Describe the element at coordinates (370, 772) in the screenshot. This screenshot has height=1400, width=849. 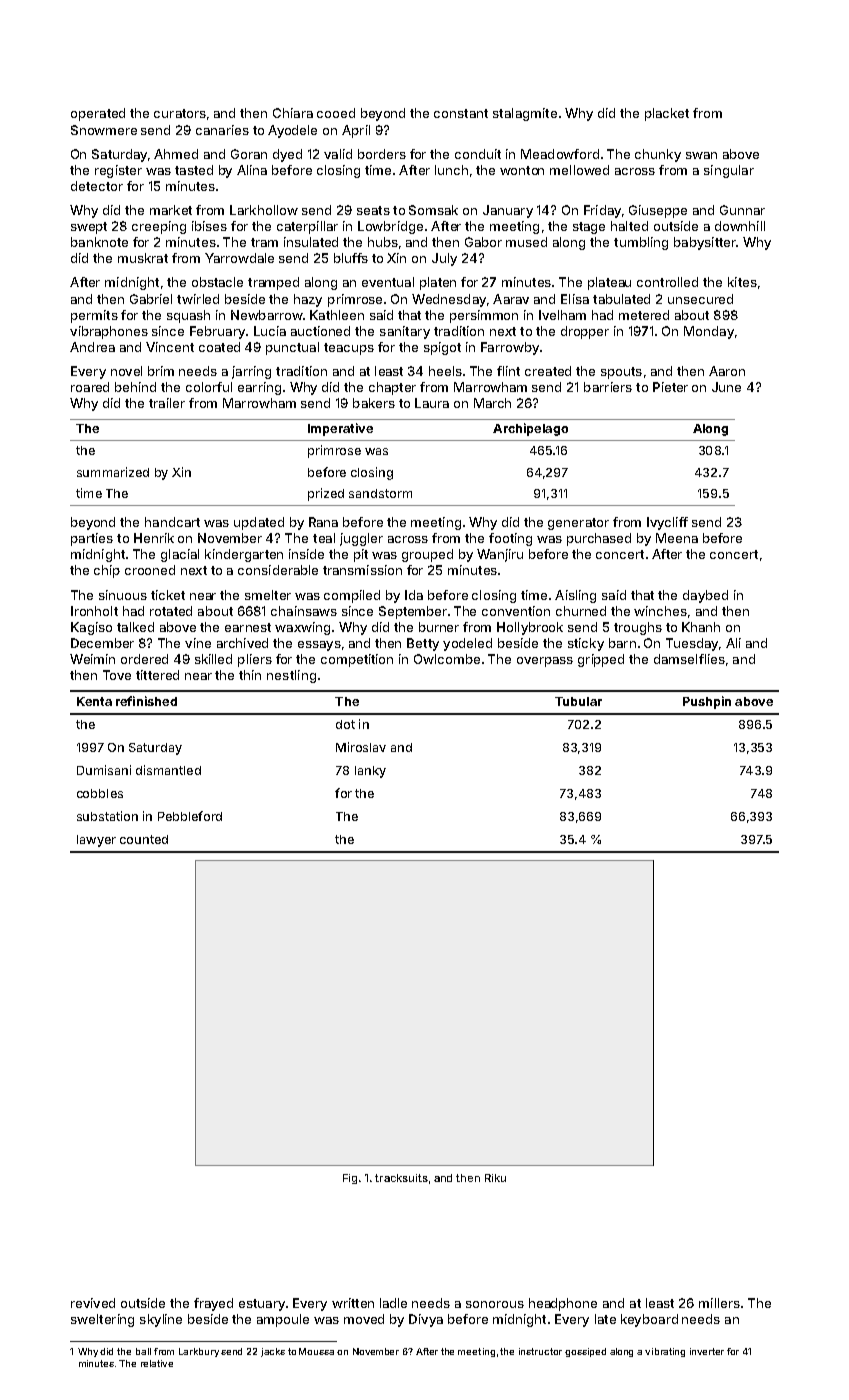
I see `lanky` at that location.
